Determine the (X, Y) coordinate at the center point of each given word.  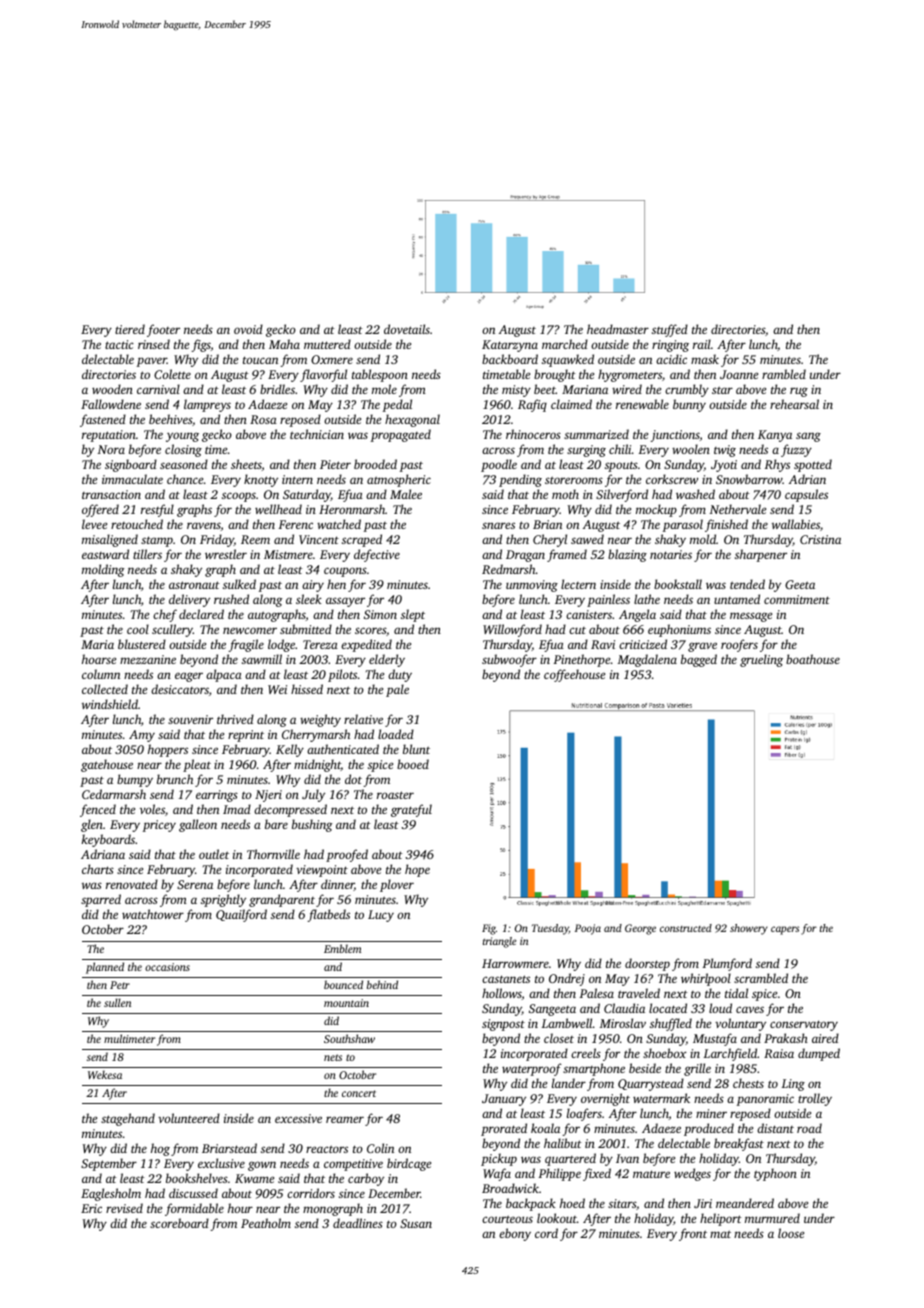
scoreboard (179, 1223)
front (693, 1234)
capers (785, 930)
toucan (260, 360)
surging (586, 451)
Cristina (820, 539)
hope (417, 870)
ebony (515, 1234)
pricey (159, 826)
